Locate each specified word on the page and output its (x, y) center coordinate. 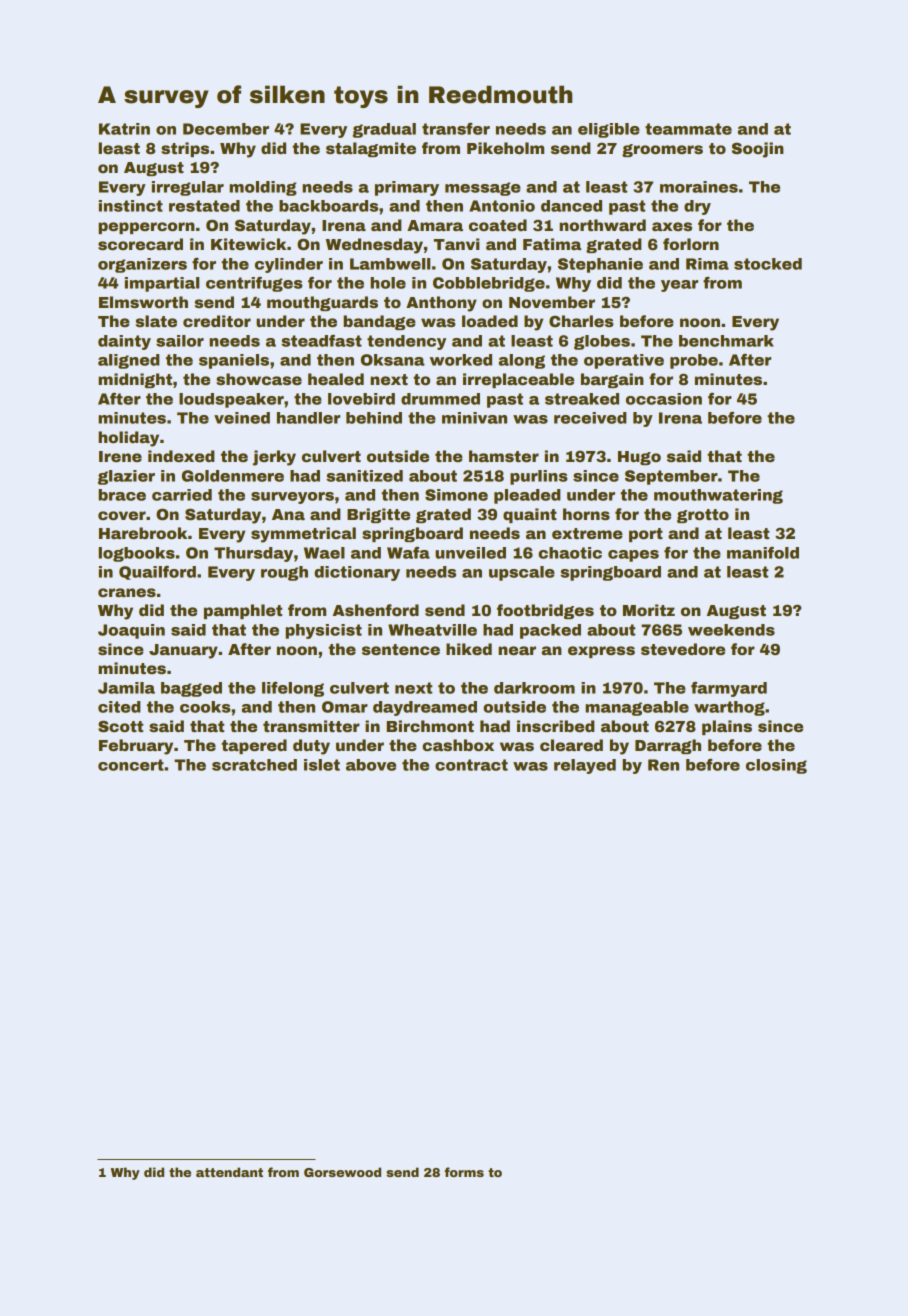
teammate (688, 129)
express (601, 652)
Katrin (124, 129)
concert (131, 765)
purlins (539, 477)
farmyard (729, 689)
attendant (229, 1172)
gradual (384, 130)
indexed (181, 456)
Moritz (649, 610)
